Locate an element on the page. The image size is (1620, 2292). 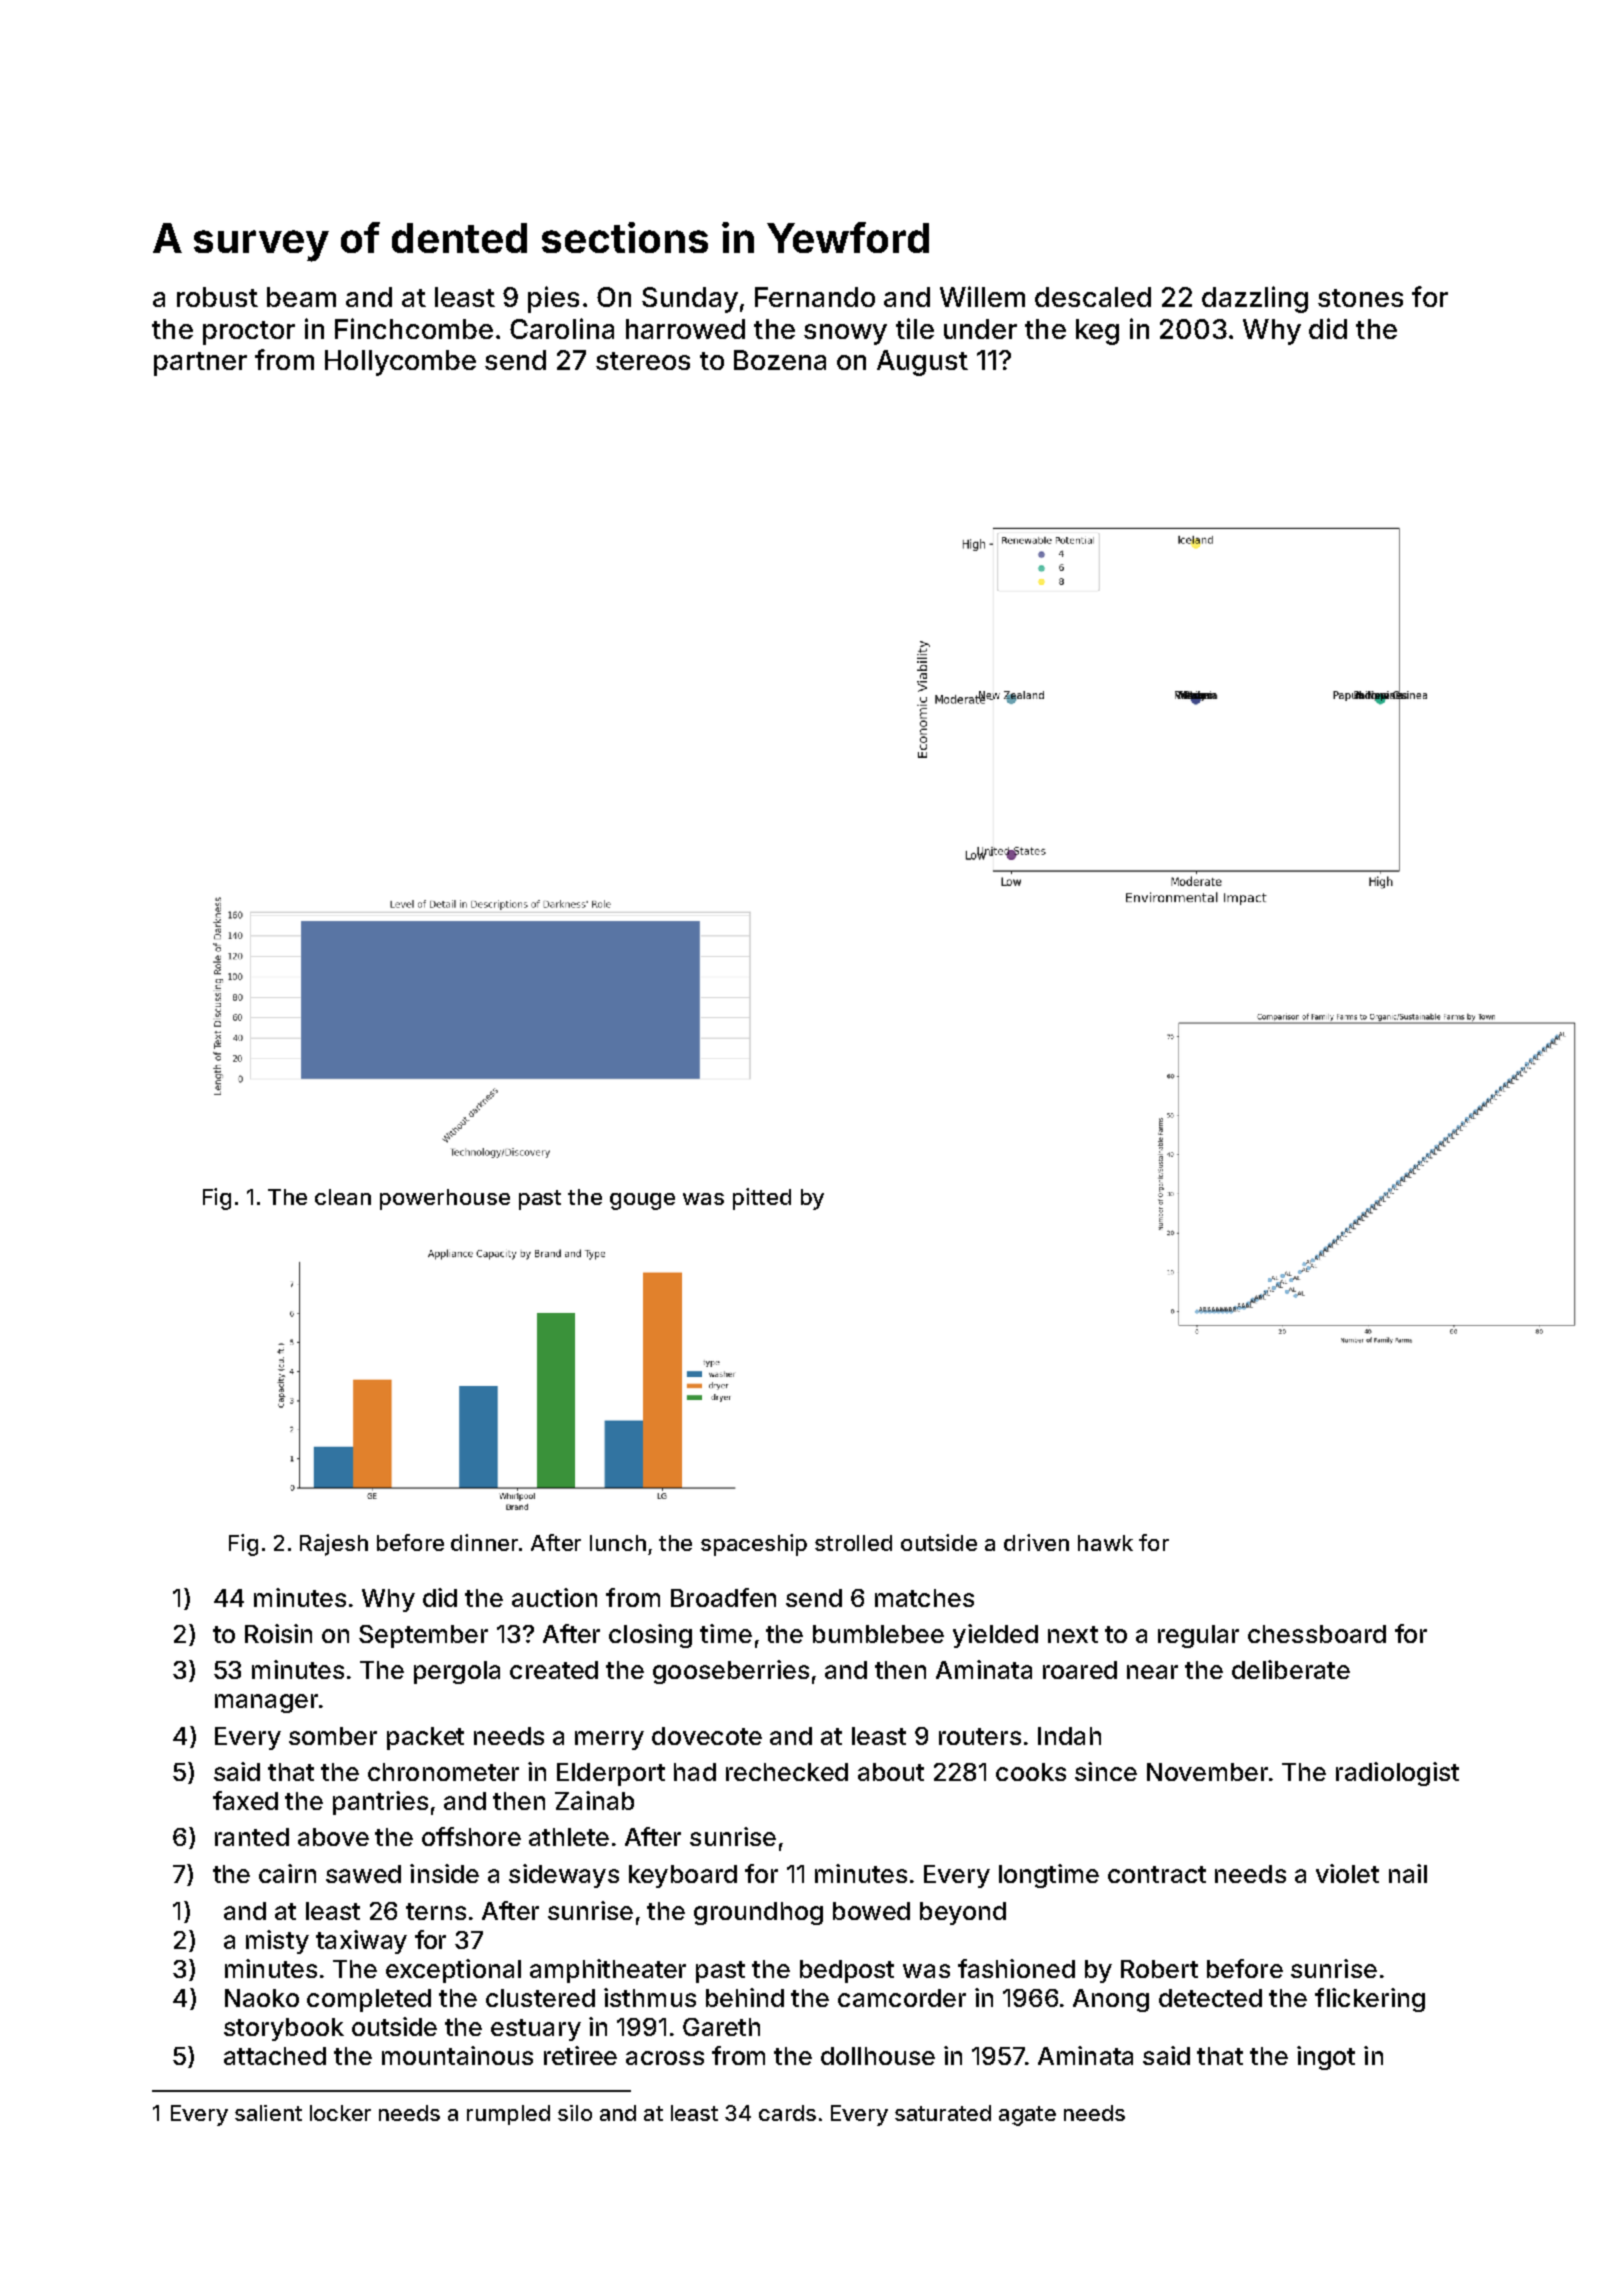
stones is located at coordinates (1360, 298).
